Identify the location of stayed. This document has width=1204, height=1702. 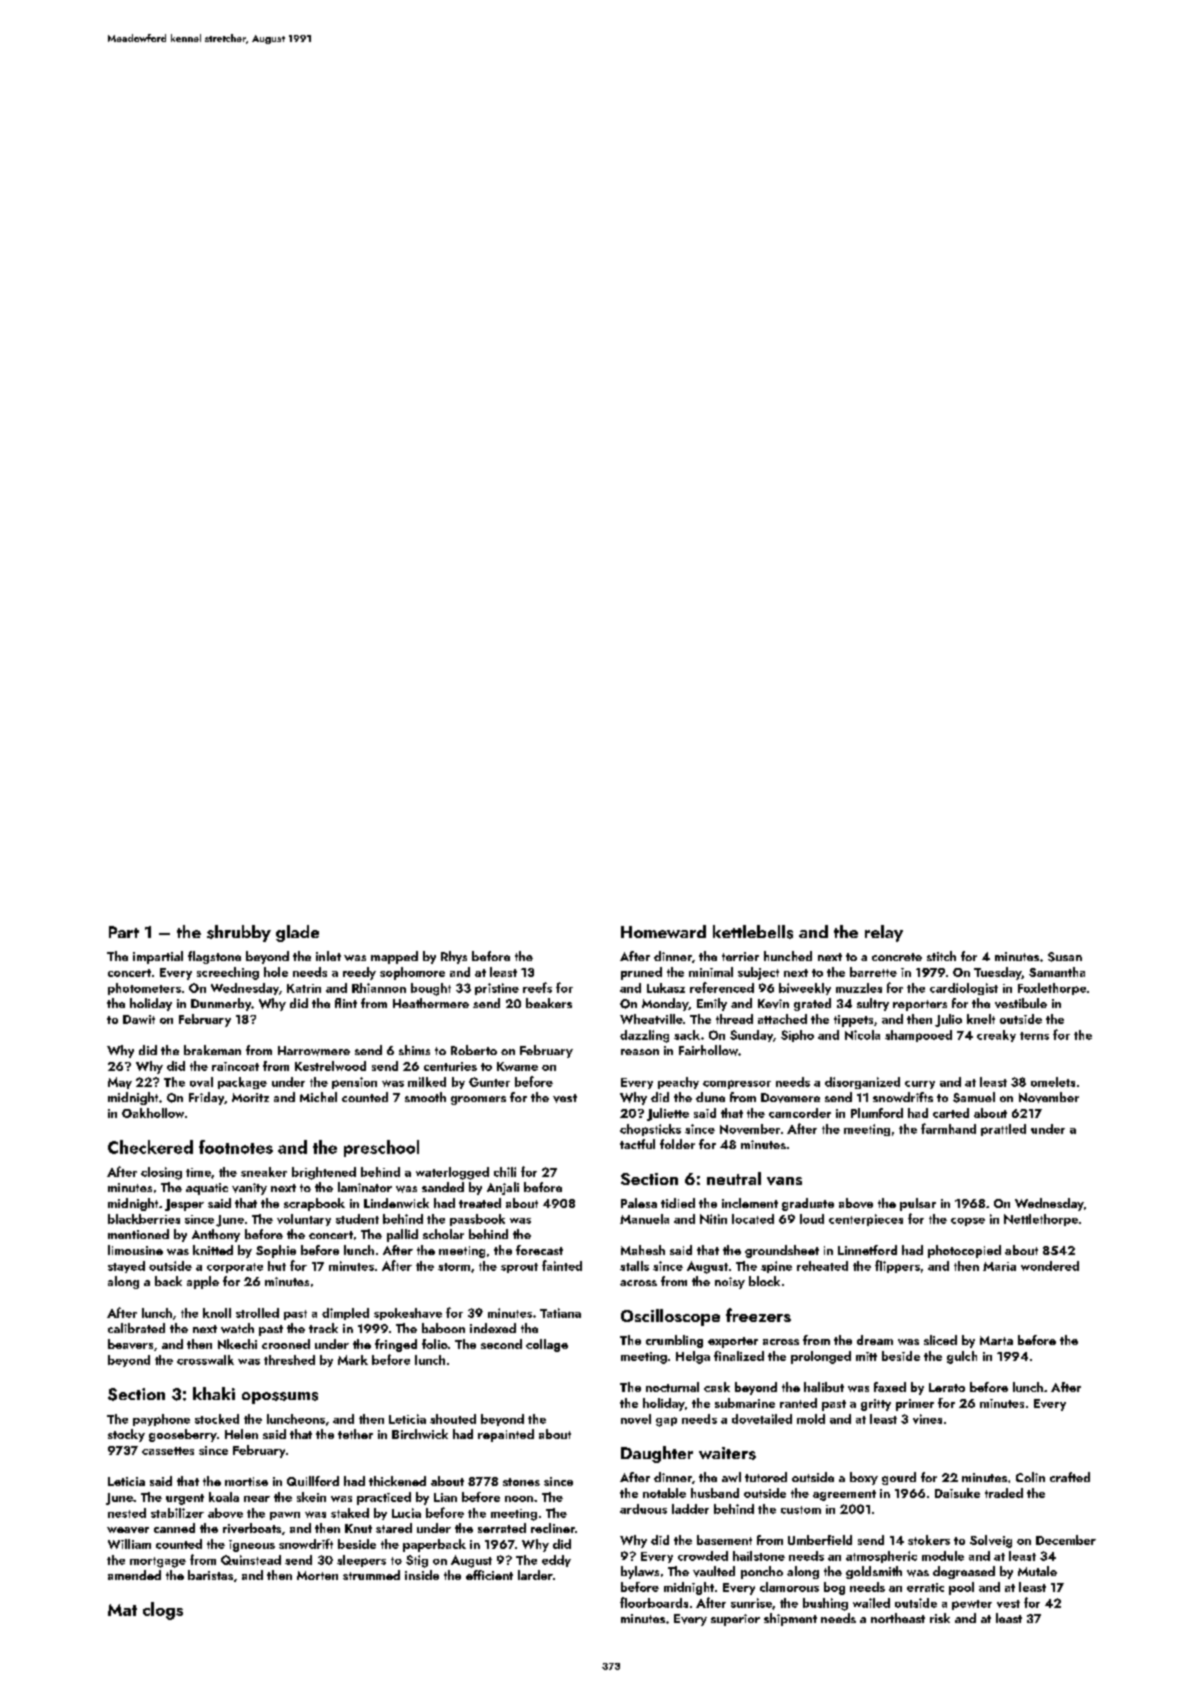
(126, 1267).
